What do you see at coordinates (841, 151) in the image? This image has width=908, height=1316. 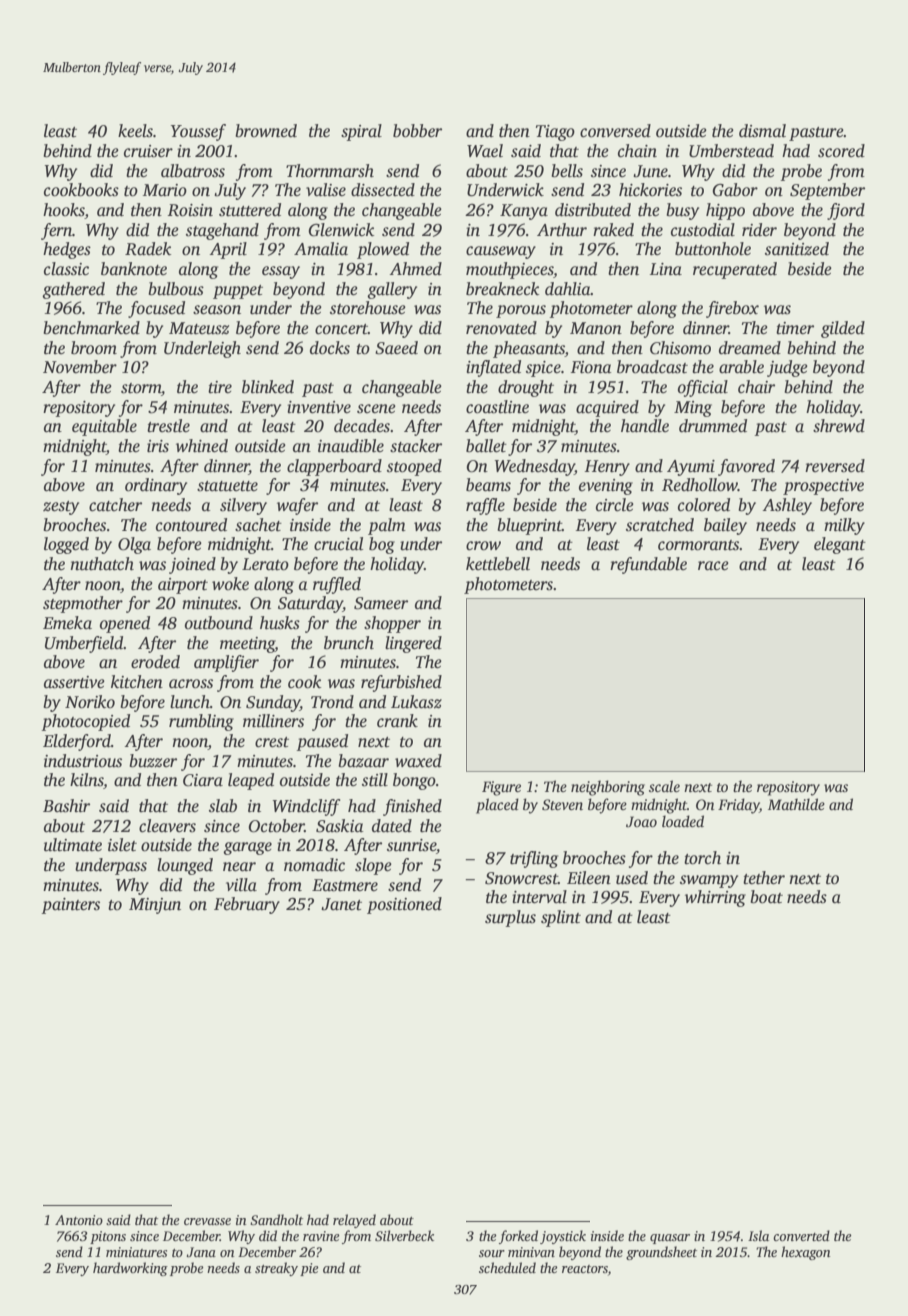 I see `scored` at bounding box center [841, 151].
